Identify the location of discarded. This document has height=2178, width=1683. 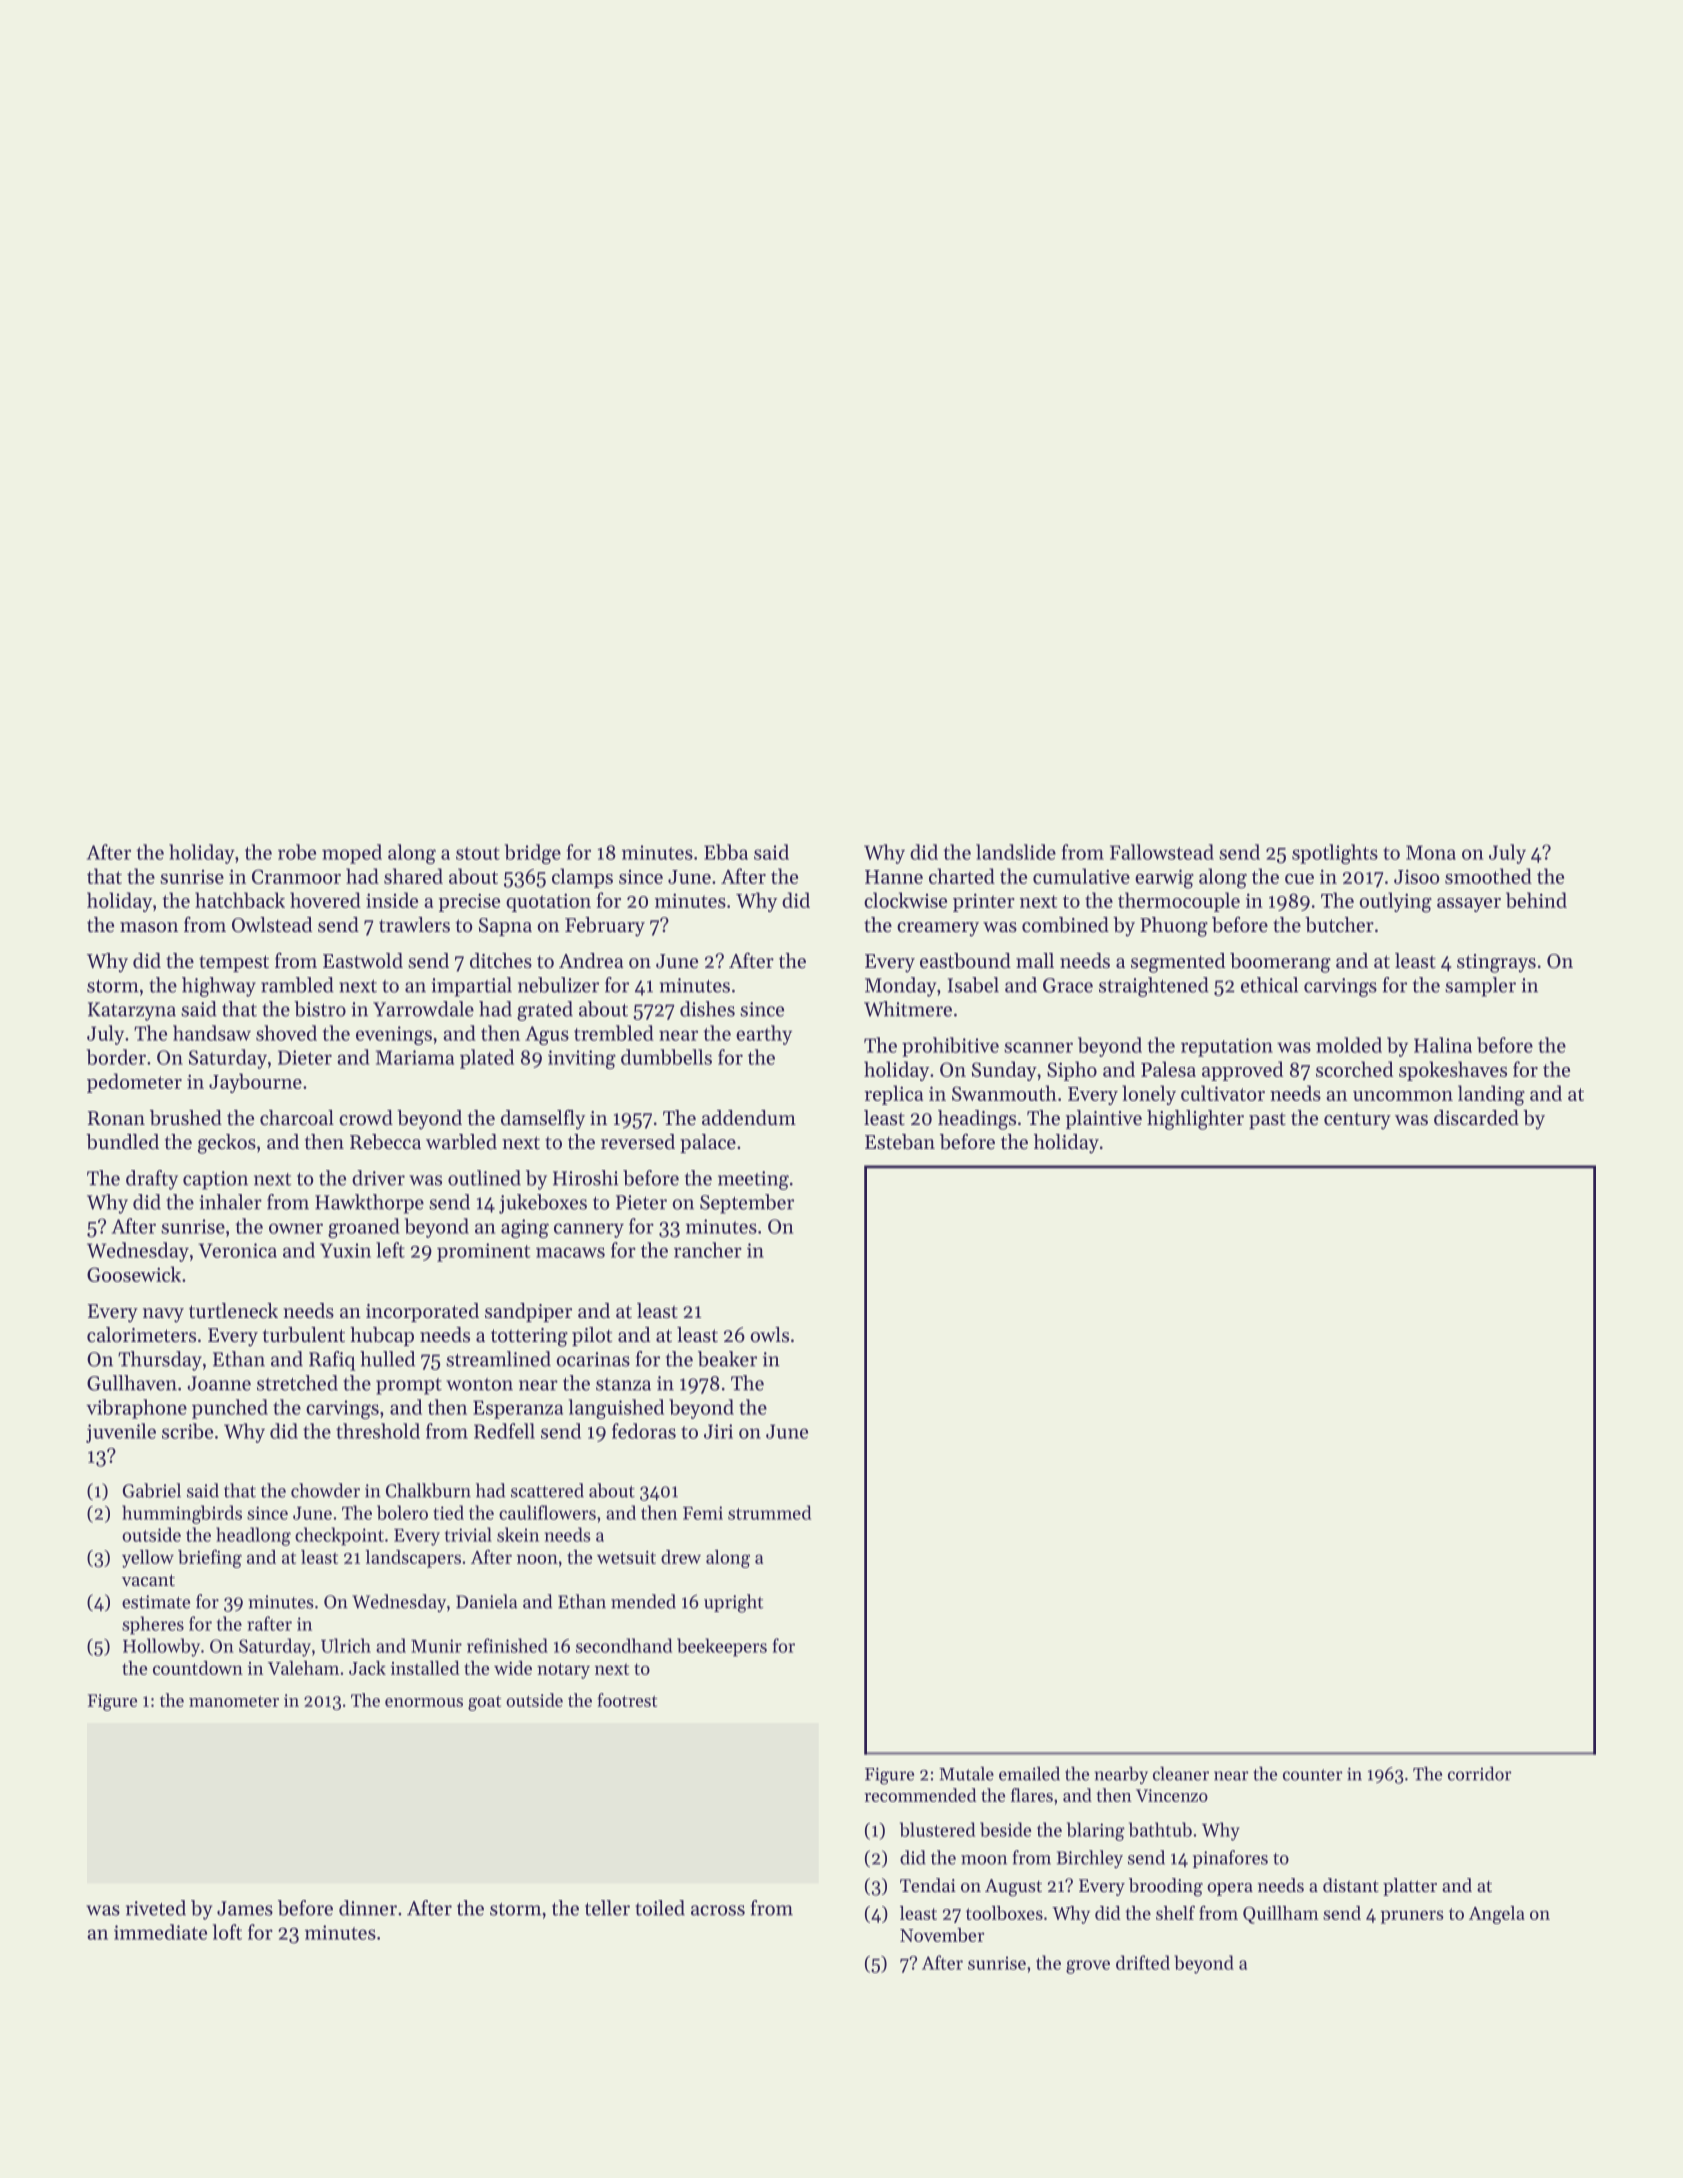
(1476, 1118).
